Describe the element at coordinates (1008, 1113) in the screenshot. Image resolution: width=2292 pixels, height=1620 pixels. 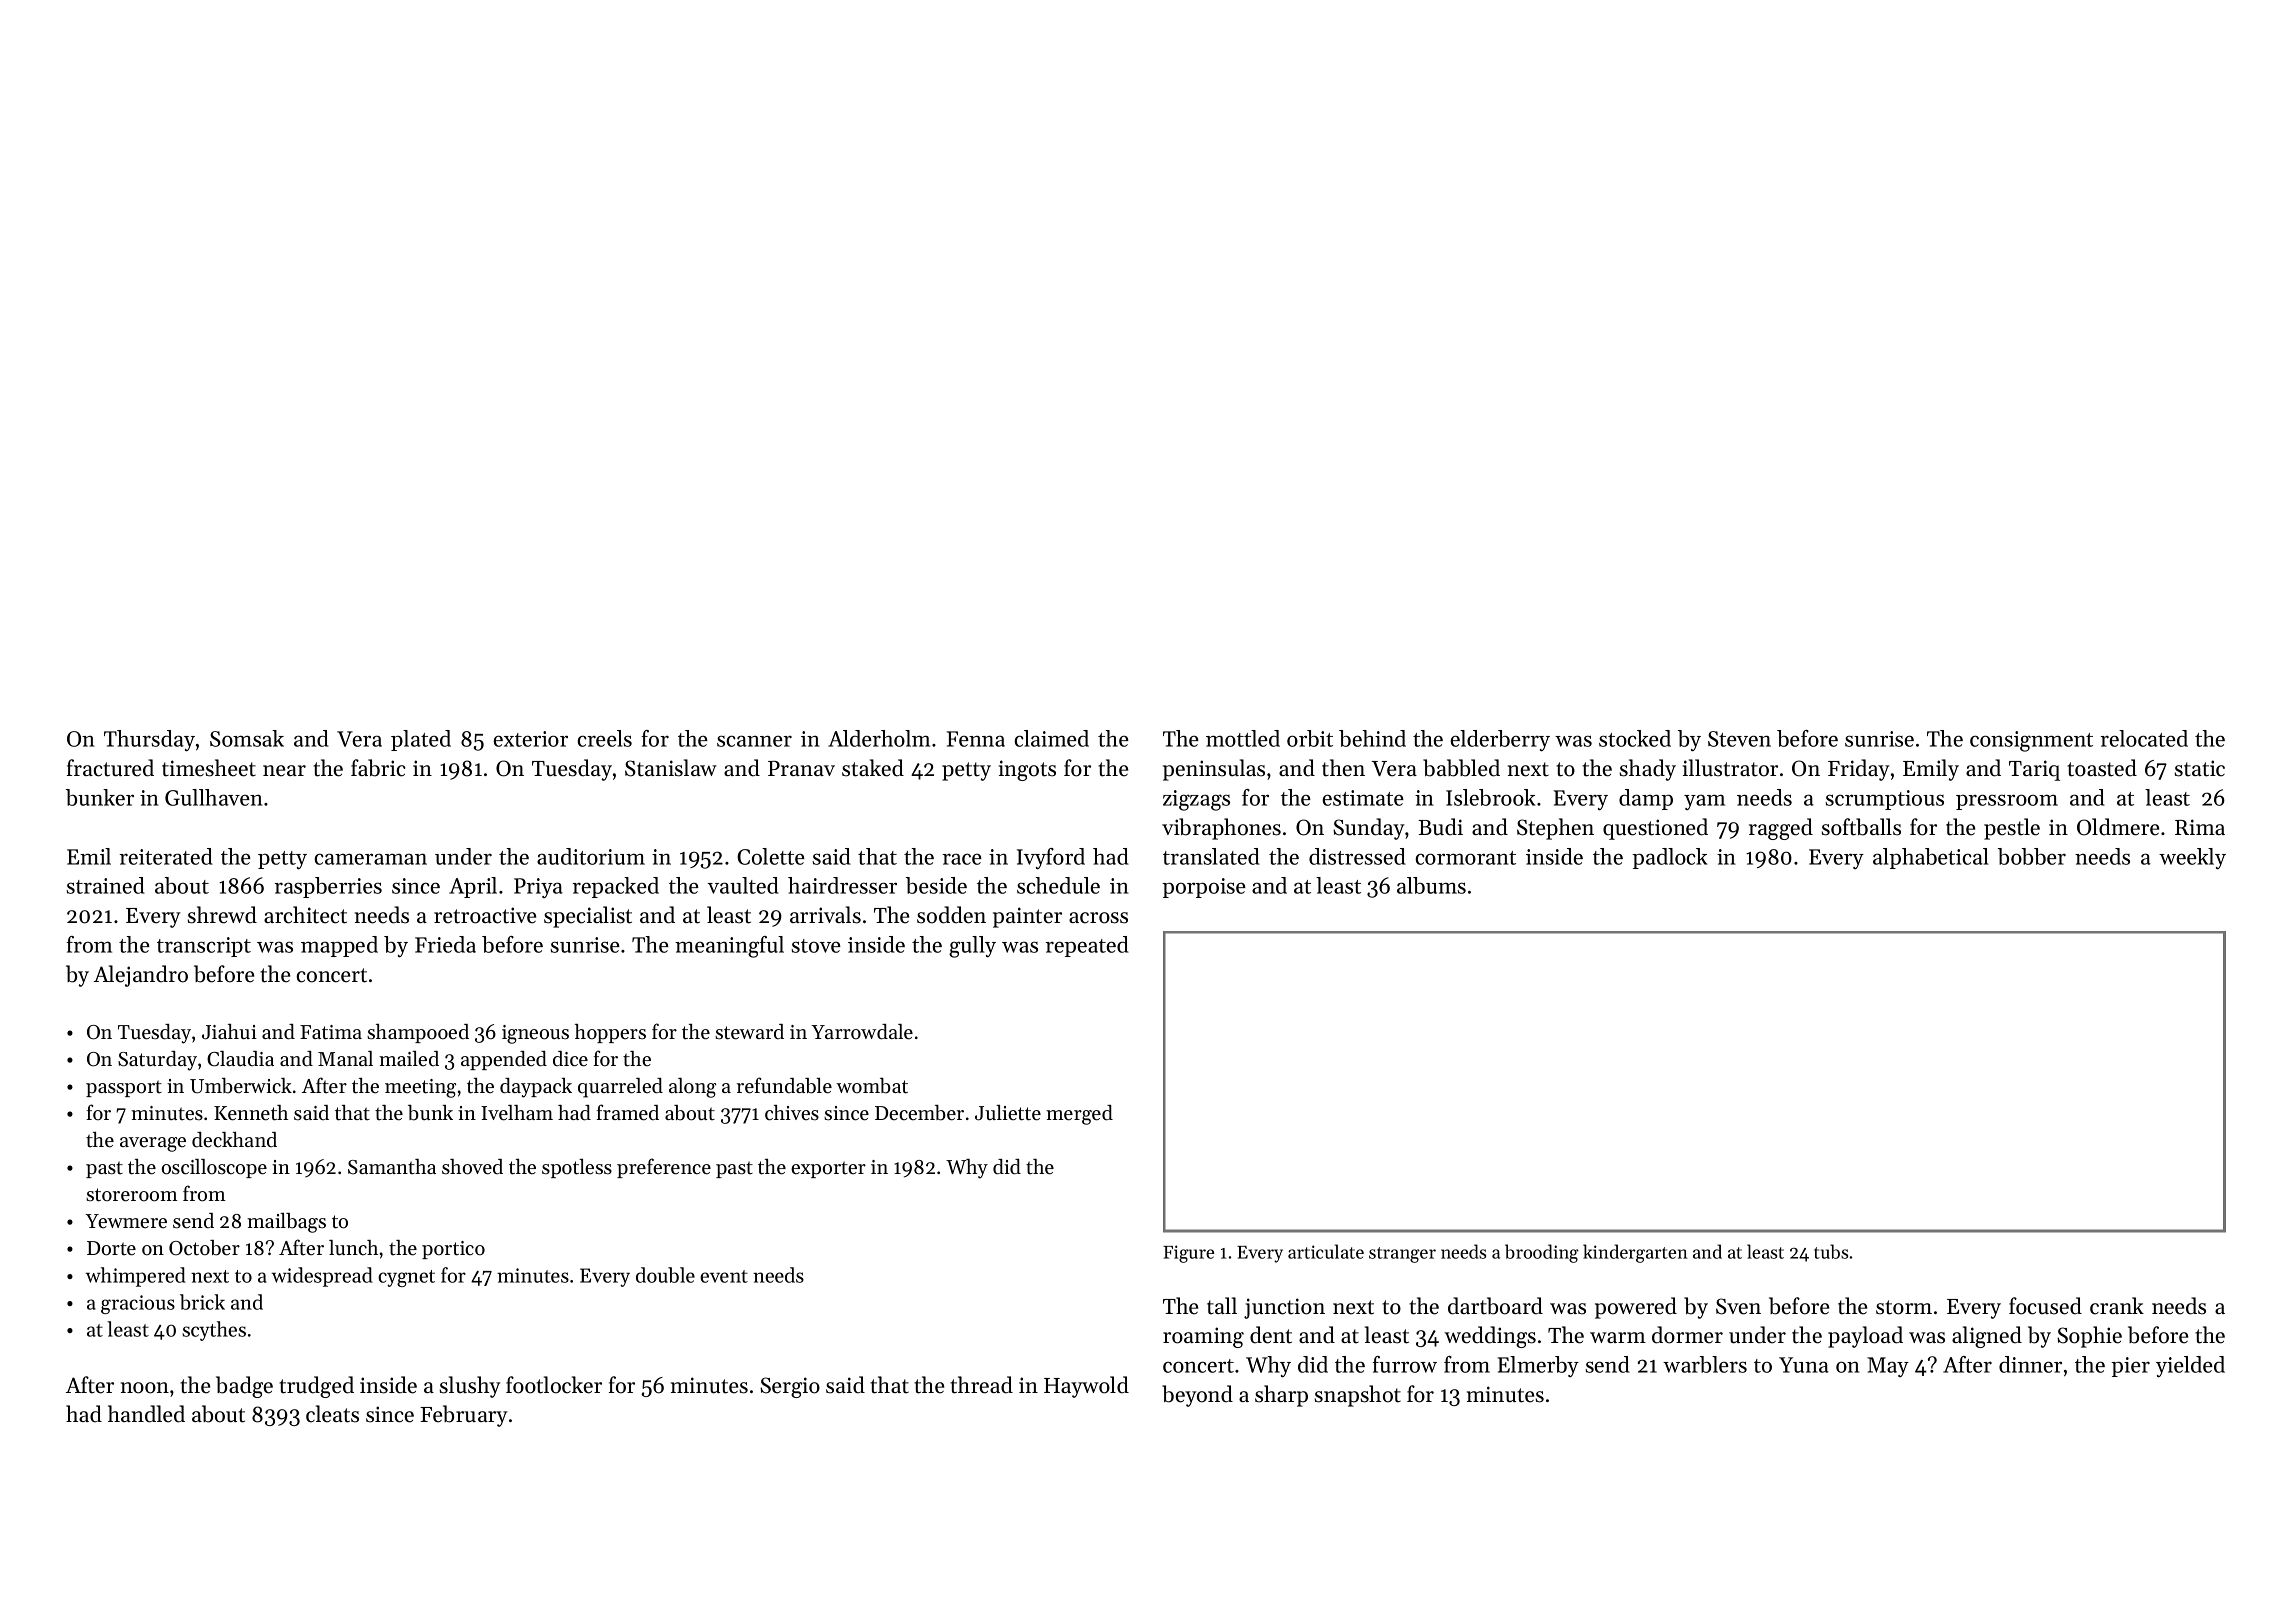
I see `Juliette` at that location.
